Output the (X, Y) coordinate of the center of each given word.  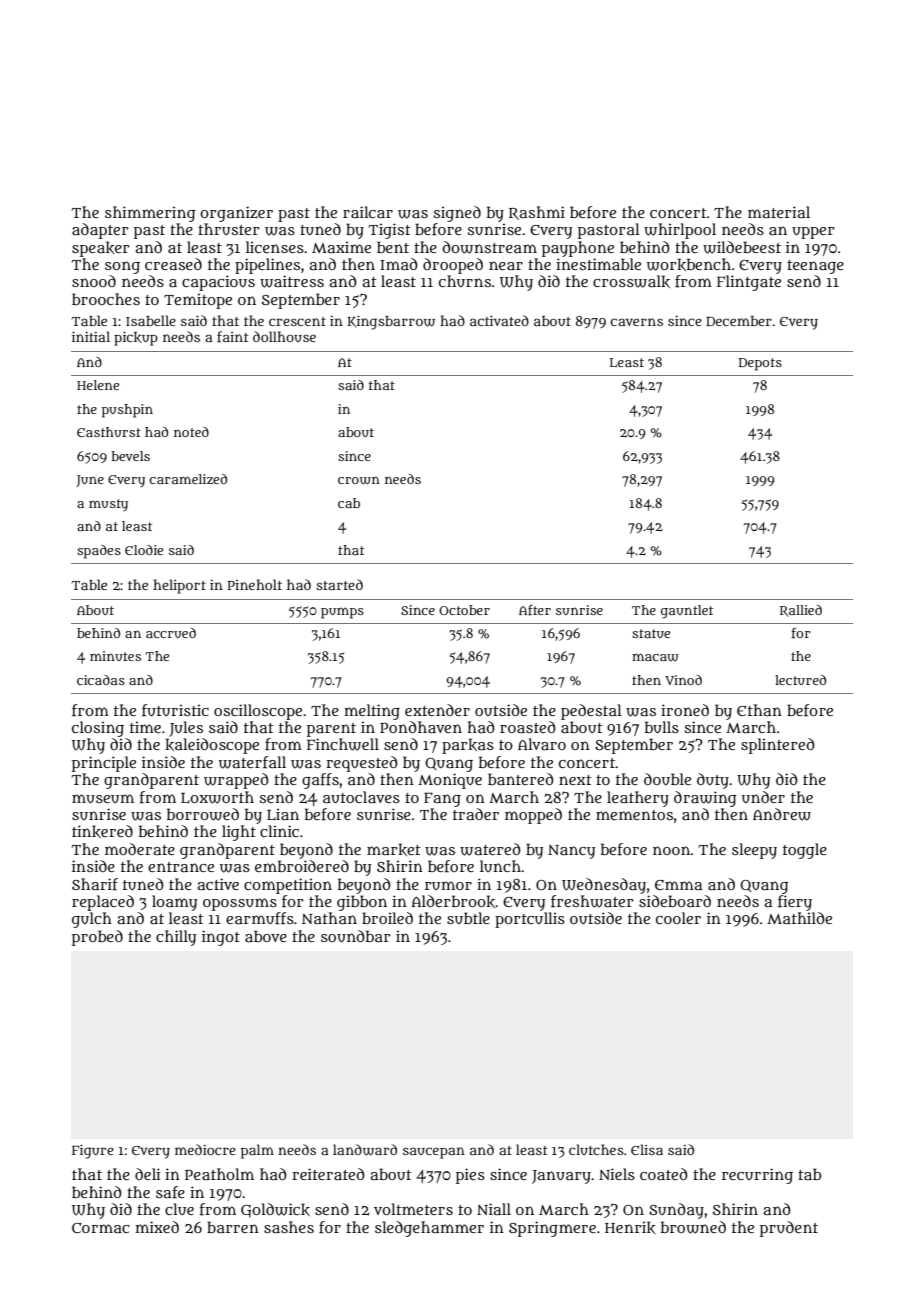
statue (651, 633)
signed (457, 214)
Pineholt (254, 584)
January (561, 1177)
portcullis (530, 920)
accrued (171, 633)
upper (813, 233)
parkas (468, 746)
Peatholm (219, 1174)
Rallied (801, 611)
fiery (795, 903)
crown (359, 480)
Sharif (95, 884)
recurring (757, 1176)
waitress (292, 281)
